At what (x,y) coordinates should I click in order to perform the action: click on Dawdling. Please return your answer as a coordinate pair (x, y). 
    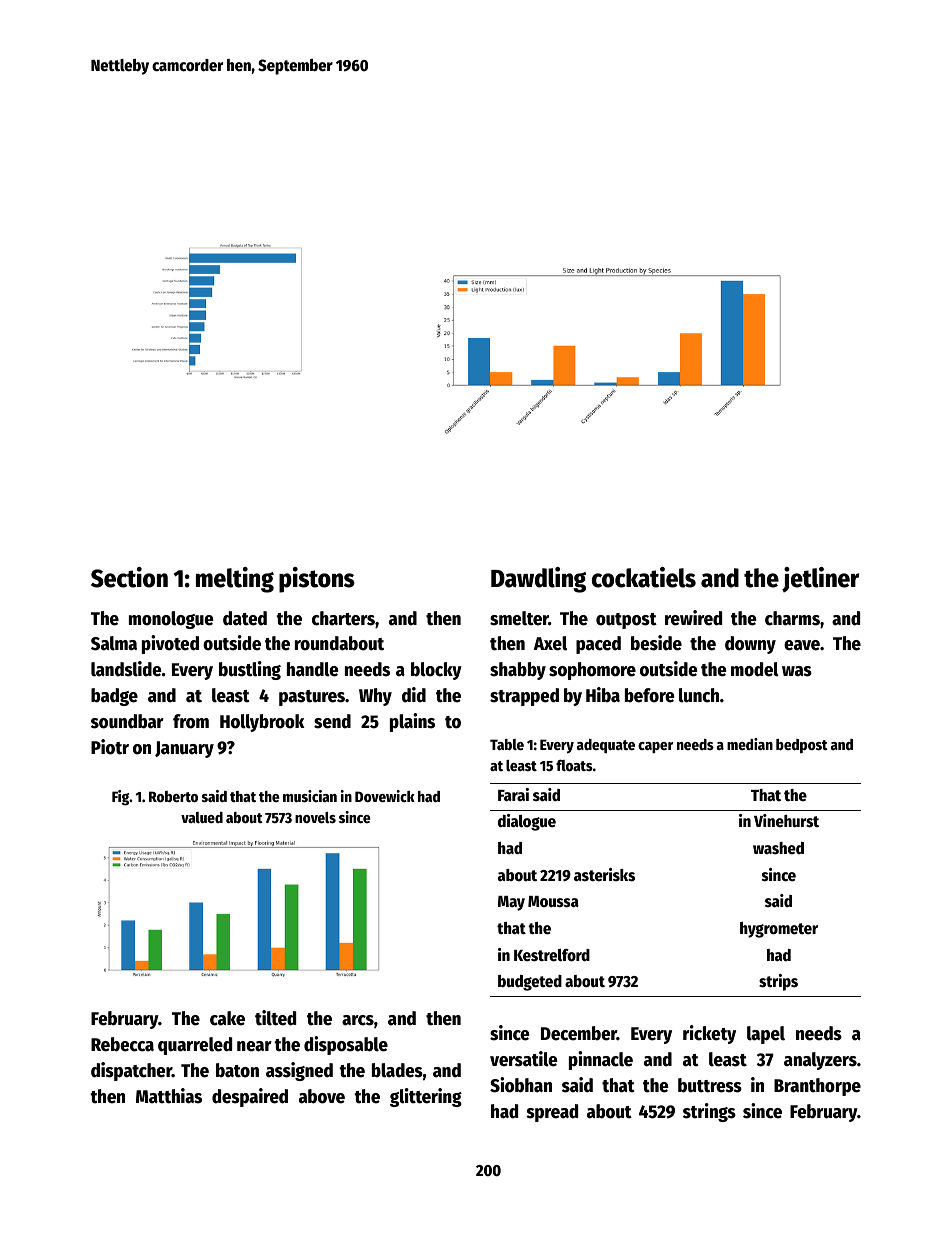
    Looking at the image, I should click on (538, 580).
